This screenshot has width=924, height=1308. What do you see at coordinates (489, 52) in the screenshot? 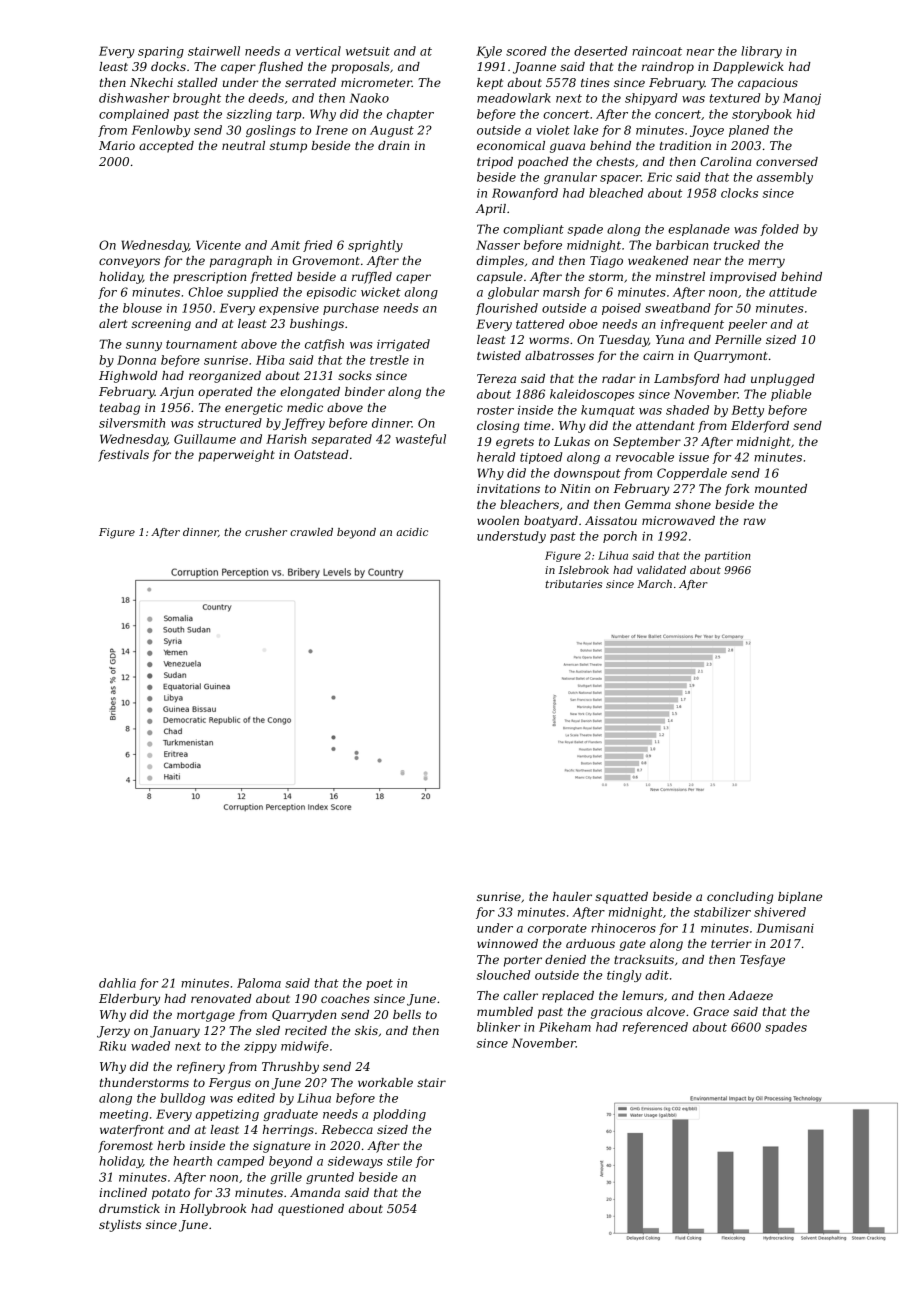
I see `Kyle` at bounding box center [489, 52].
